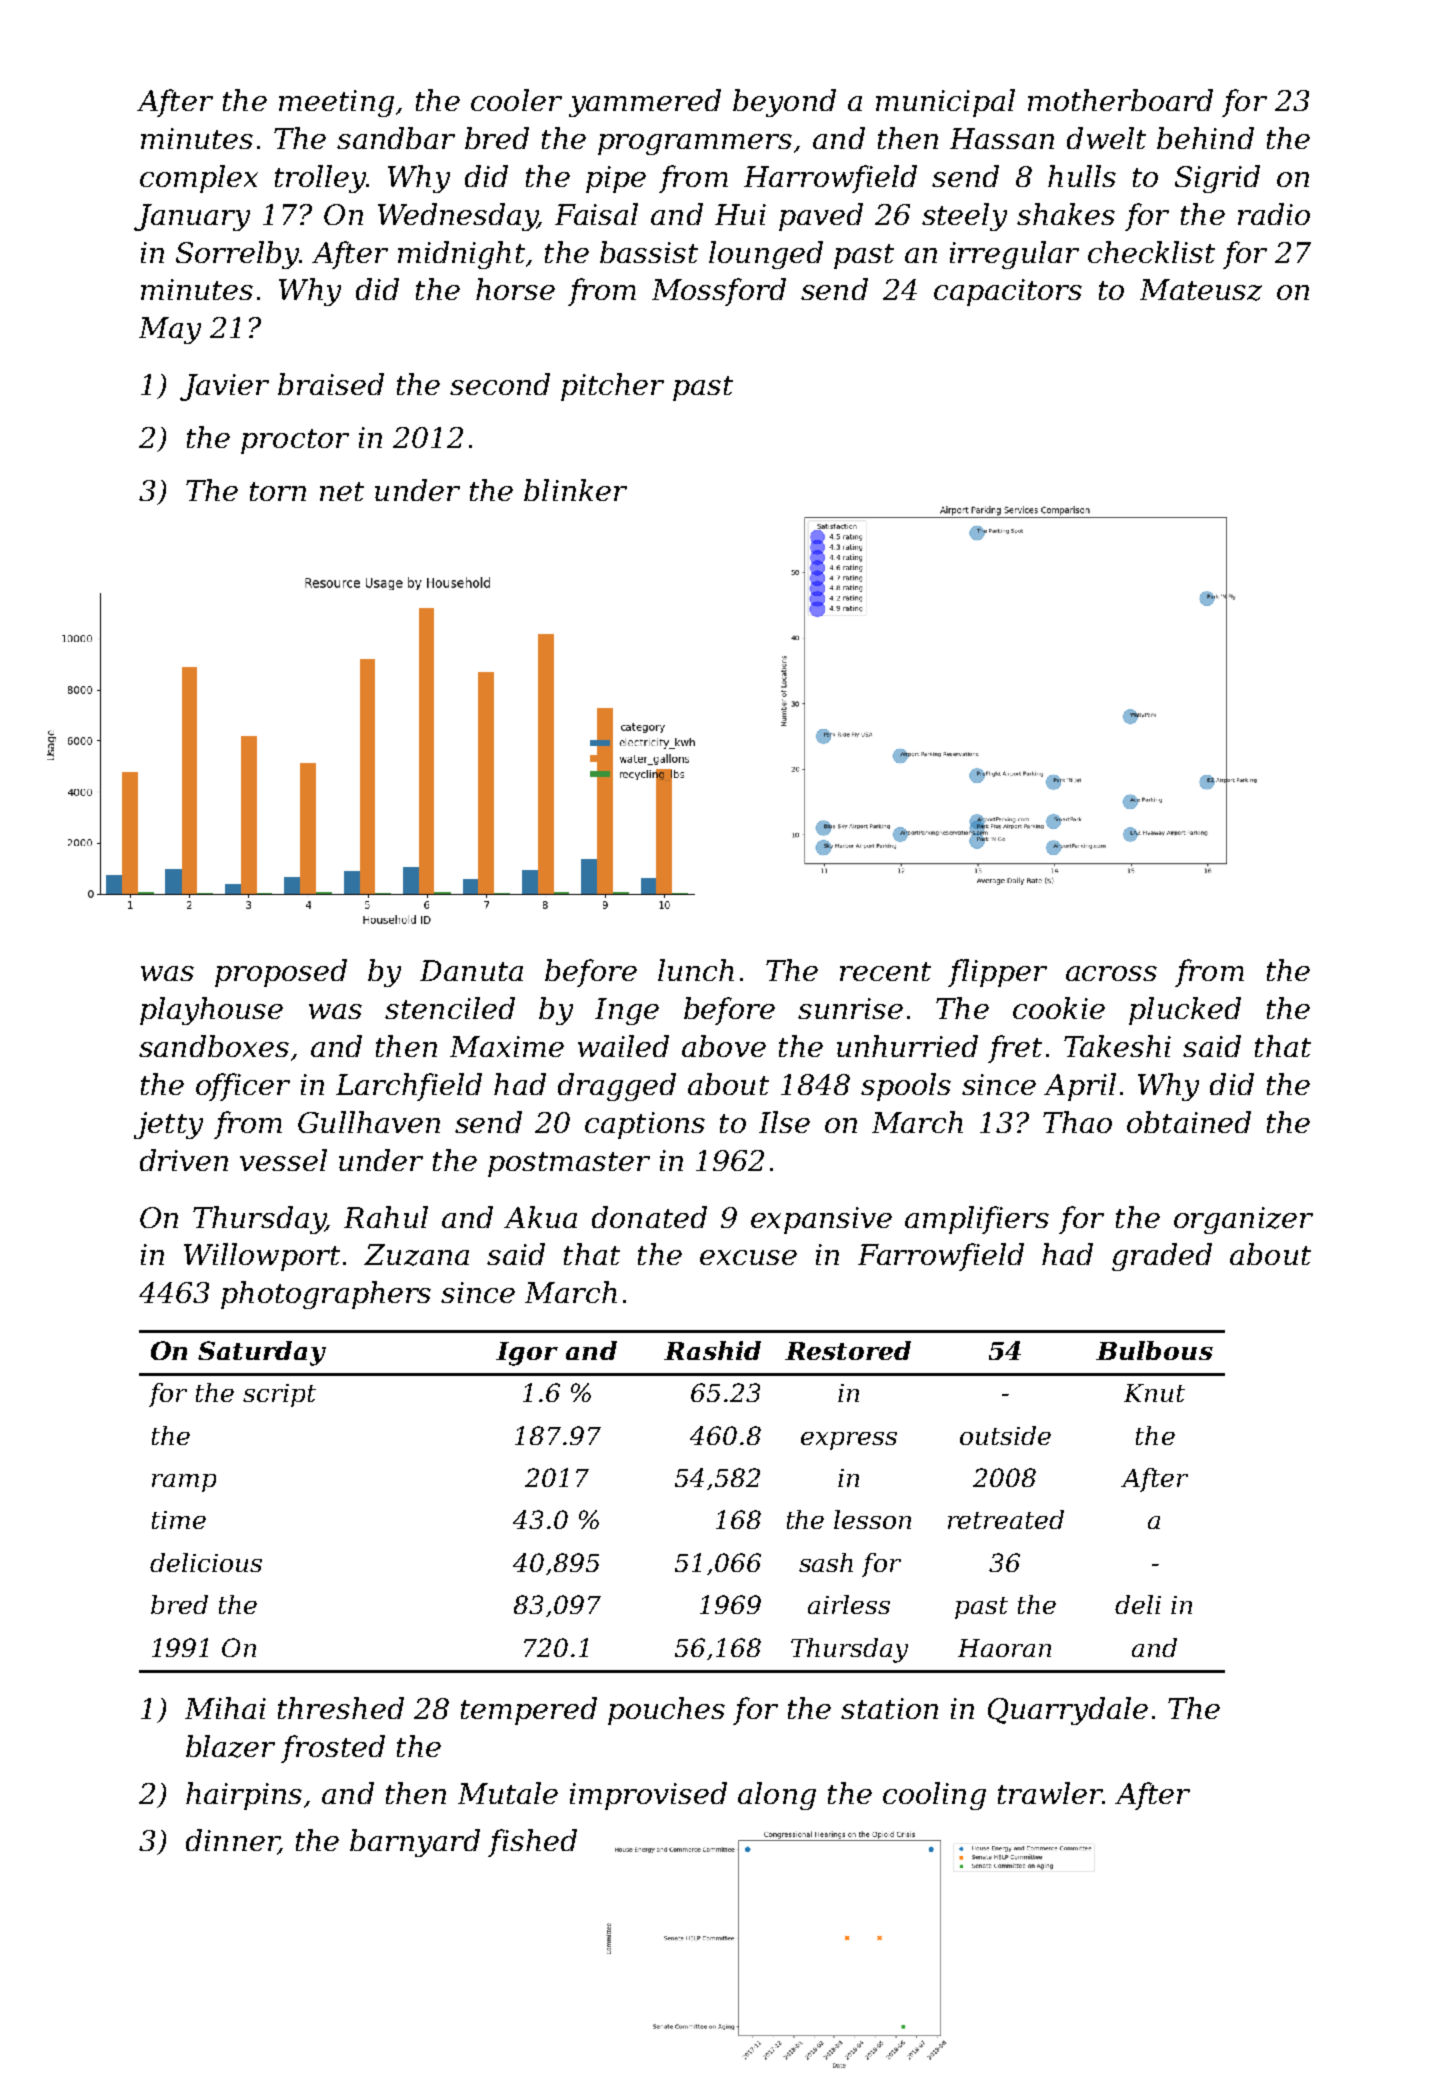  Describe the element at coordinates (232, 1841) in the screenshot. I see `dinner` at that location.
